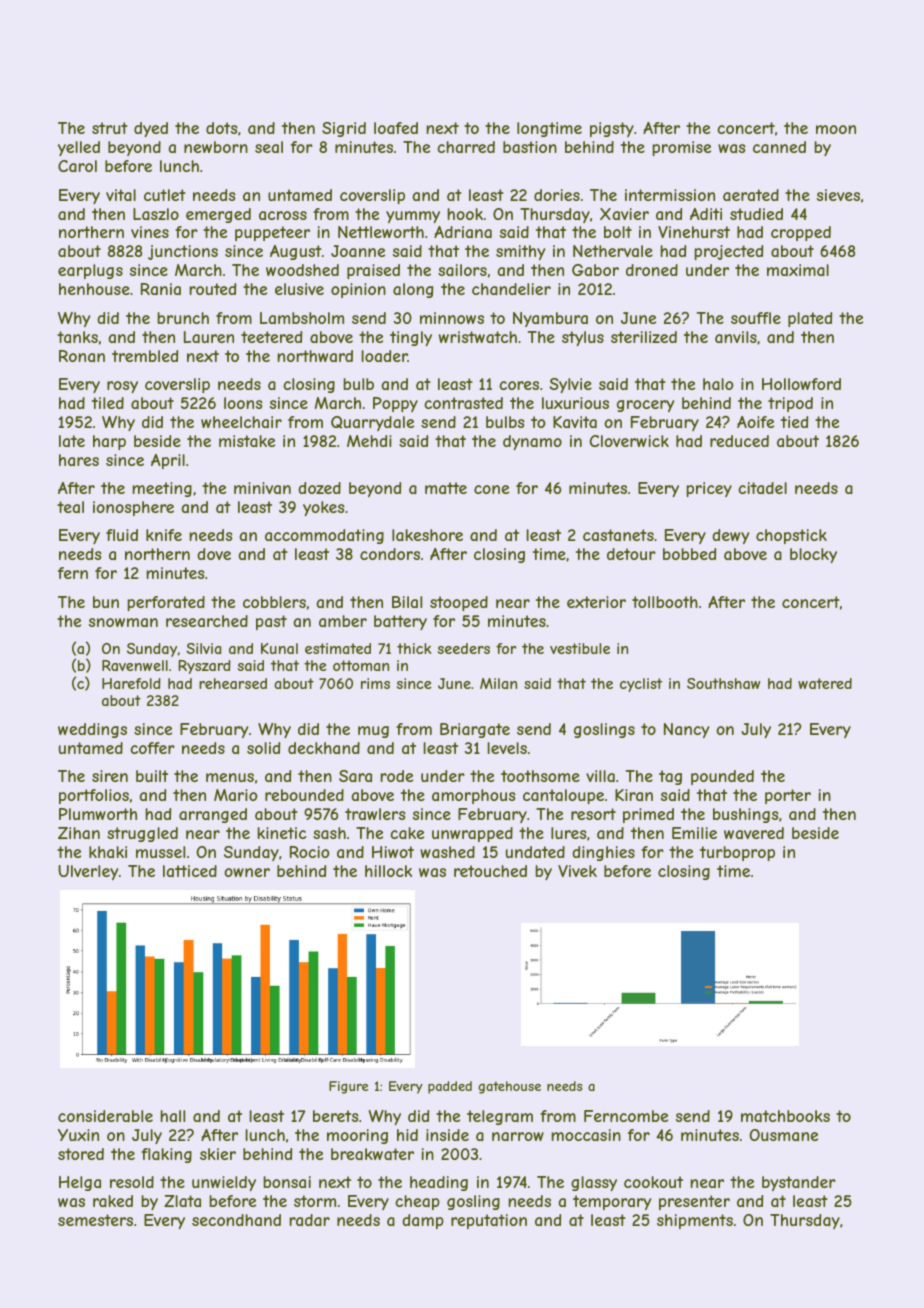 This document has height=1308, width=924. I want to click on earplugs, so click(90, 271).
